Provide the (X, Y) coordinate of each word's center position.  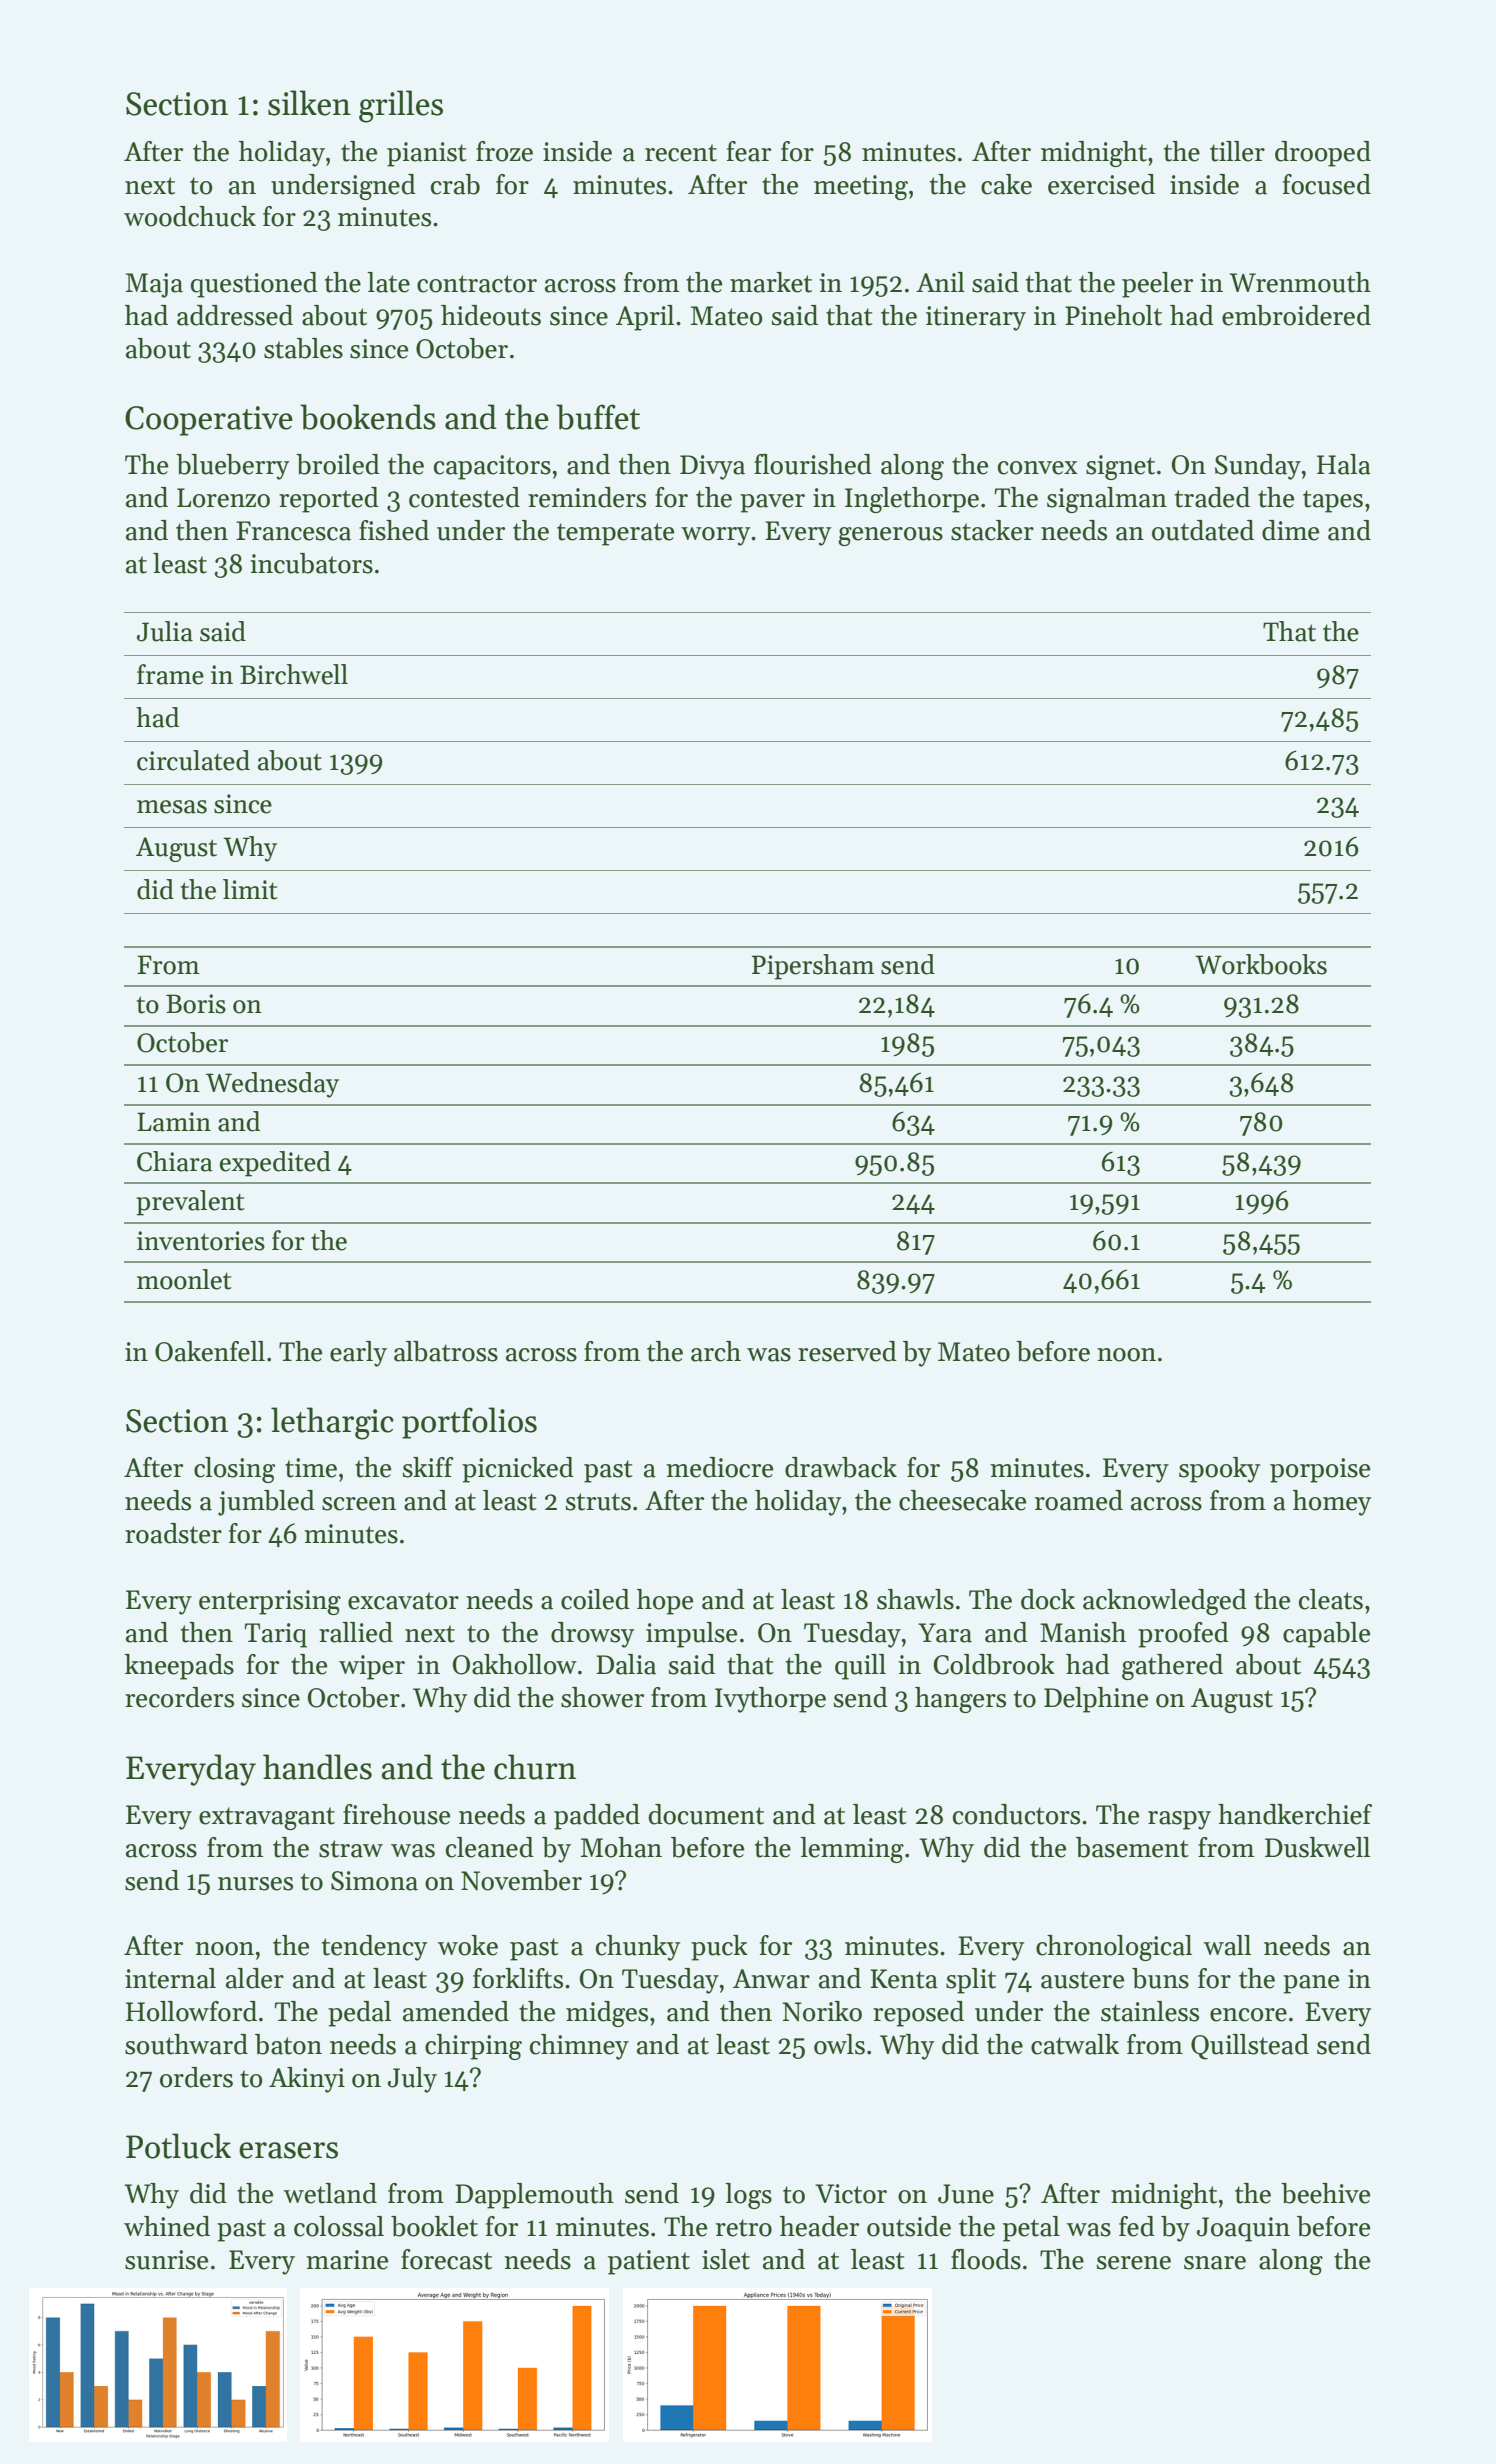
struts (598, 1502)
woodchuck (190, 216)
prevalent (190, 1203)
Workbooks (1261, 964)
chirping (473, 2047)
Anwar (771, 1979)
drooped (1323, 154)
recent (681, 153)
